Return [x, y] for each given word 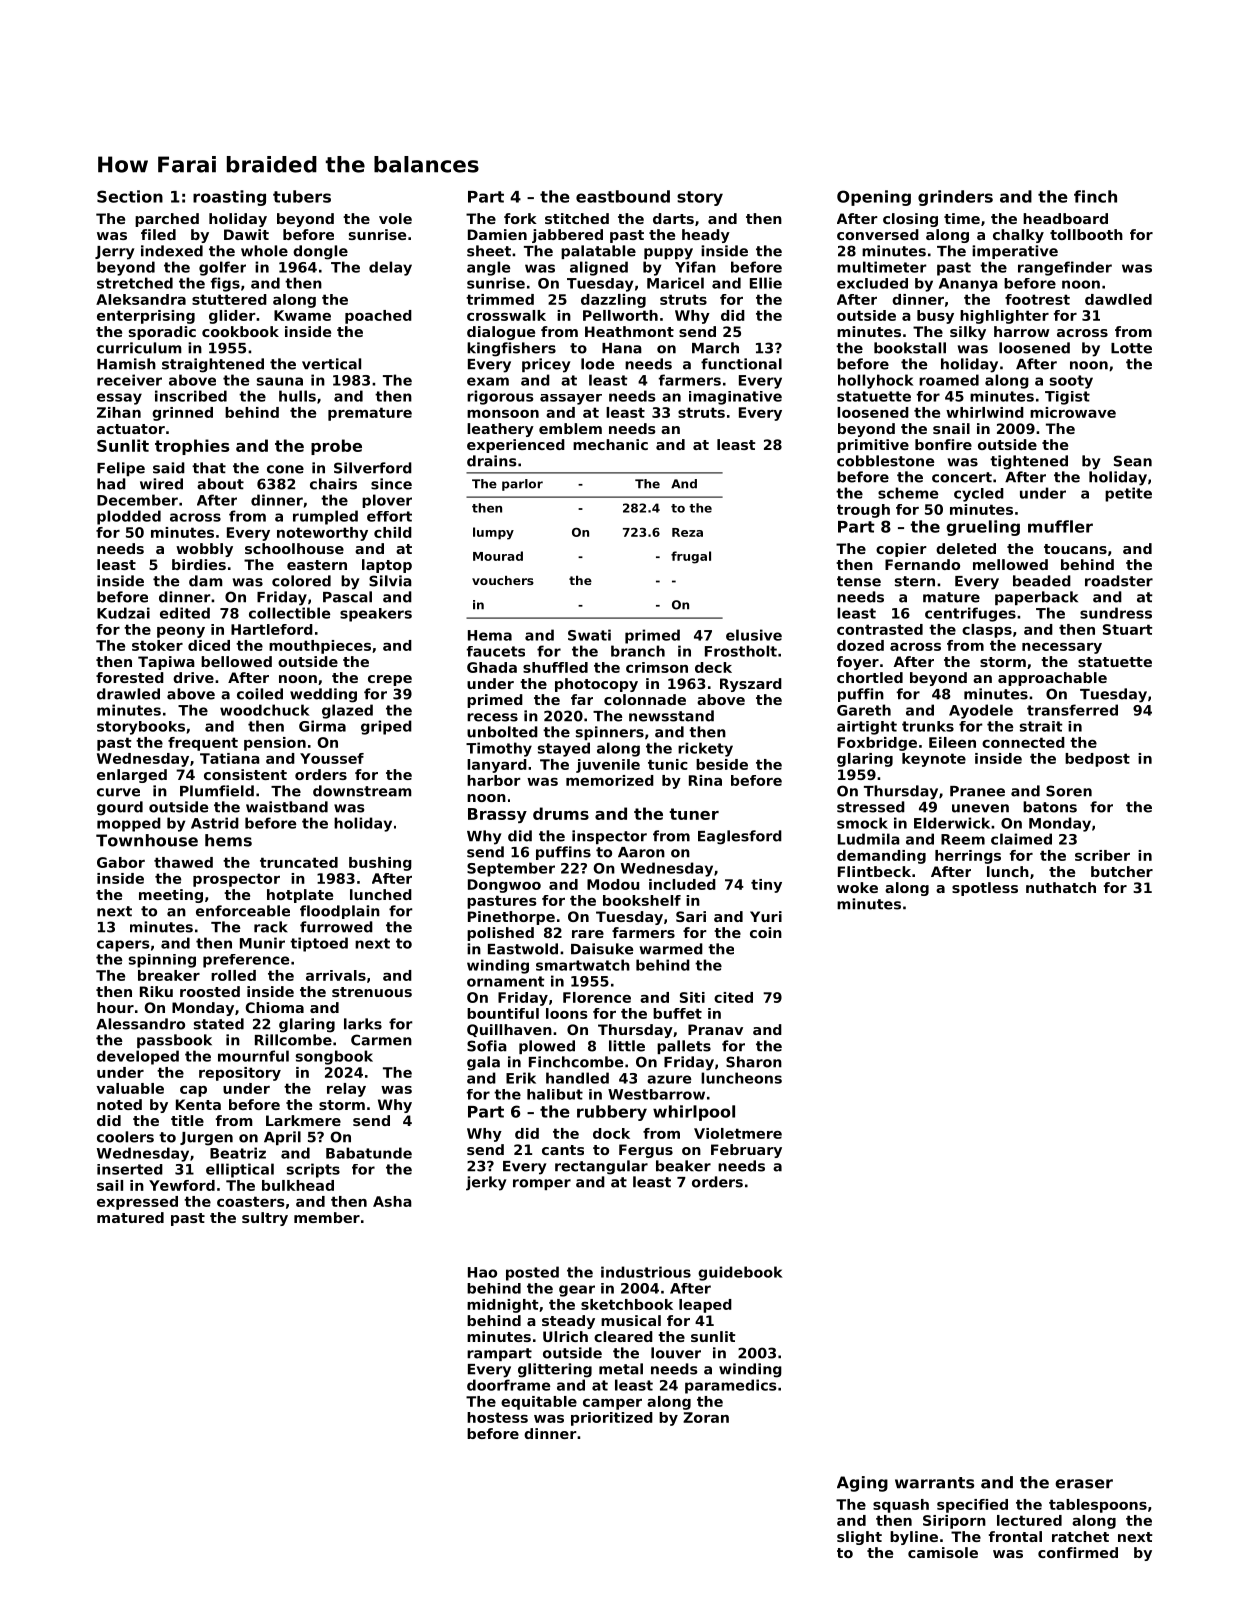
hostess [497, 1417]
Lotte [1131, 348]
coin [766, 932]
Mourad [498, 556]
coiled [260, 694]
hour [115, 1007]
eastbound [623, 196]
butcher [1122, 871]
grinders [955, 198]
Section [130, 196]
